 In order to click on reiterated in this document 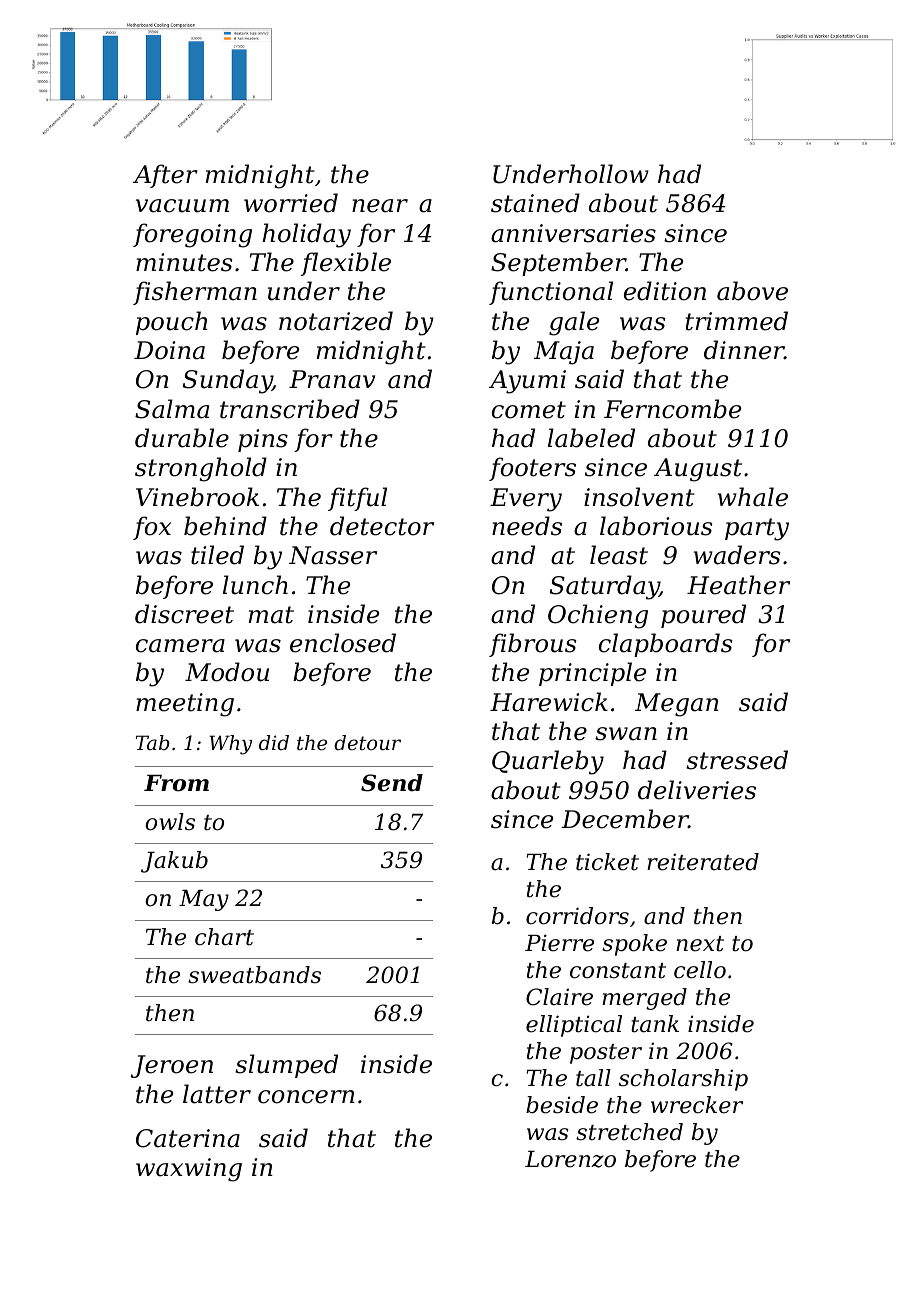, I will do `click(703, 862)`.
